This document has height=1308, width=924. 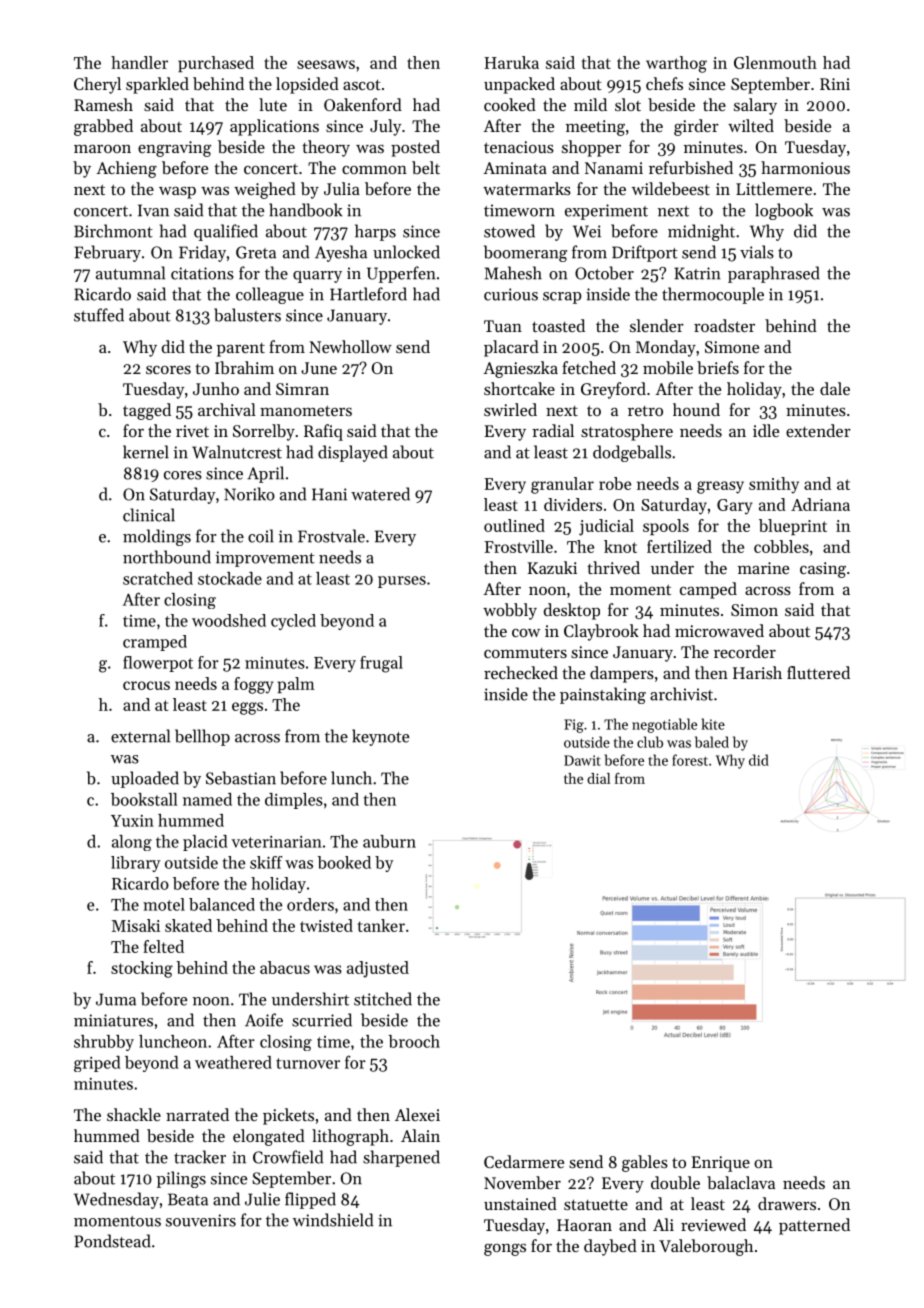 I want to click on placid, so click(x=205, y=843).
